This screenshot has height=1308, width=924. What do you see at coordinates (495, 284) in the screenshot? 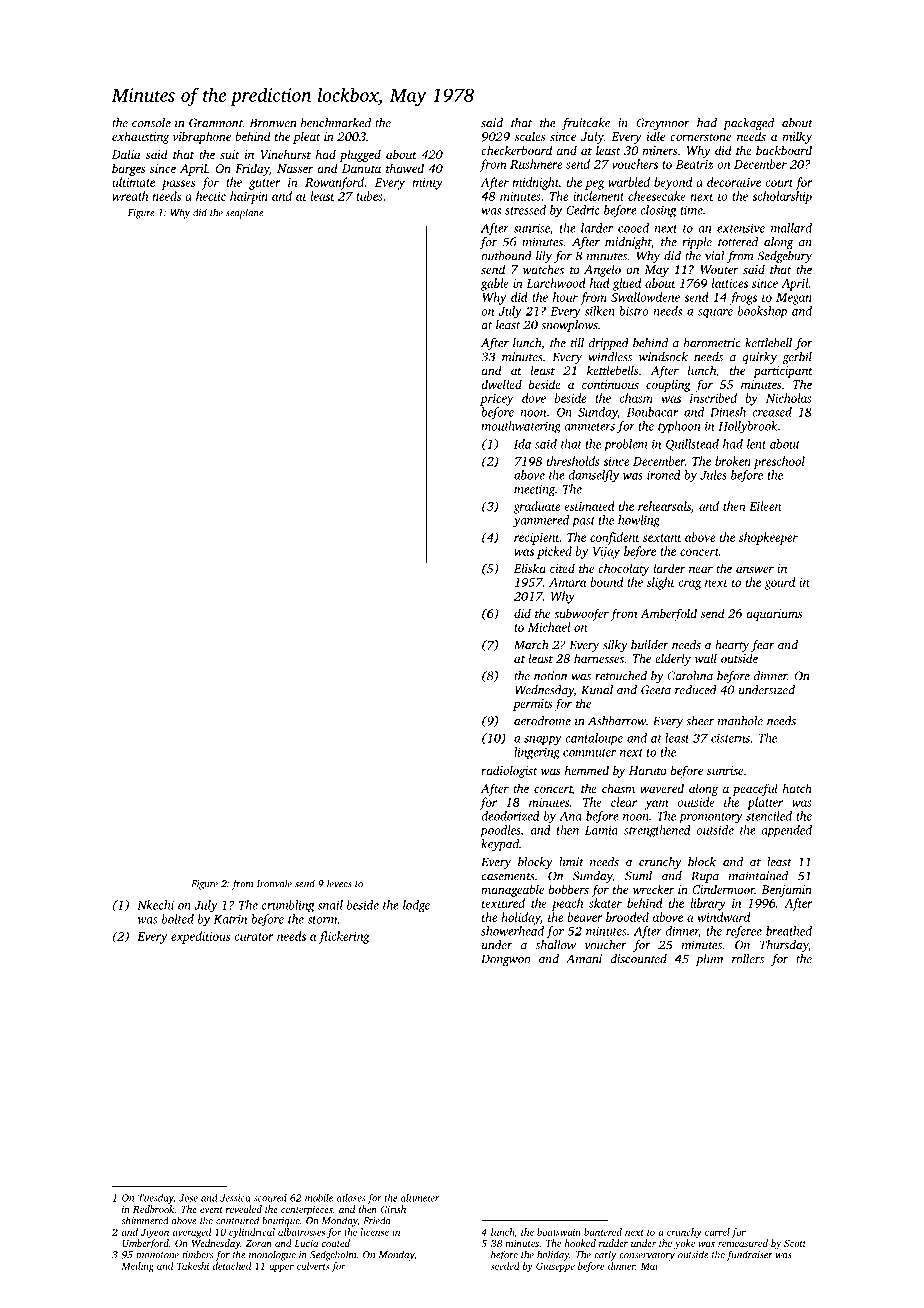
I see `gable` at bounding box center [495, 284].
